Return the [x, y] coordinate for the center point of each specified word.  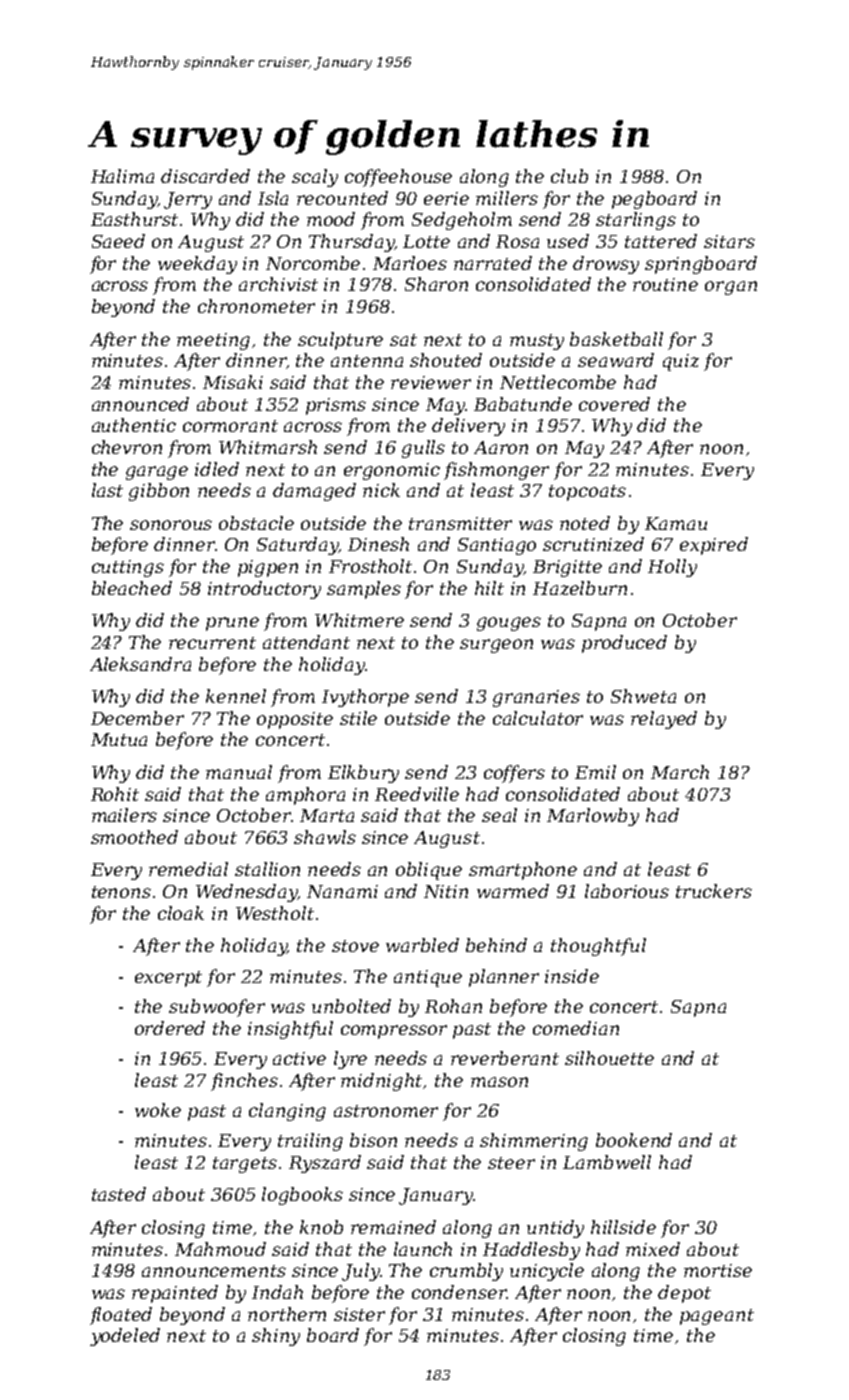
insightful [290, 1030]
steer [511, 1163]
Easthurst [134, 219]
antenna [367, 361]
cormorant [230, 426]
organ [731, 288]
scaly [315, 178]
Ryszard [325, 1164]
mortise [718, 1270]
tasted [119, 1194]
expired [714, 546]
